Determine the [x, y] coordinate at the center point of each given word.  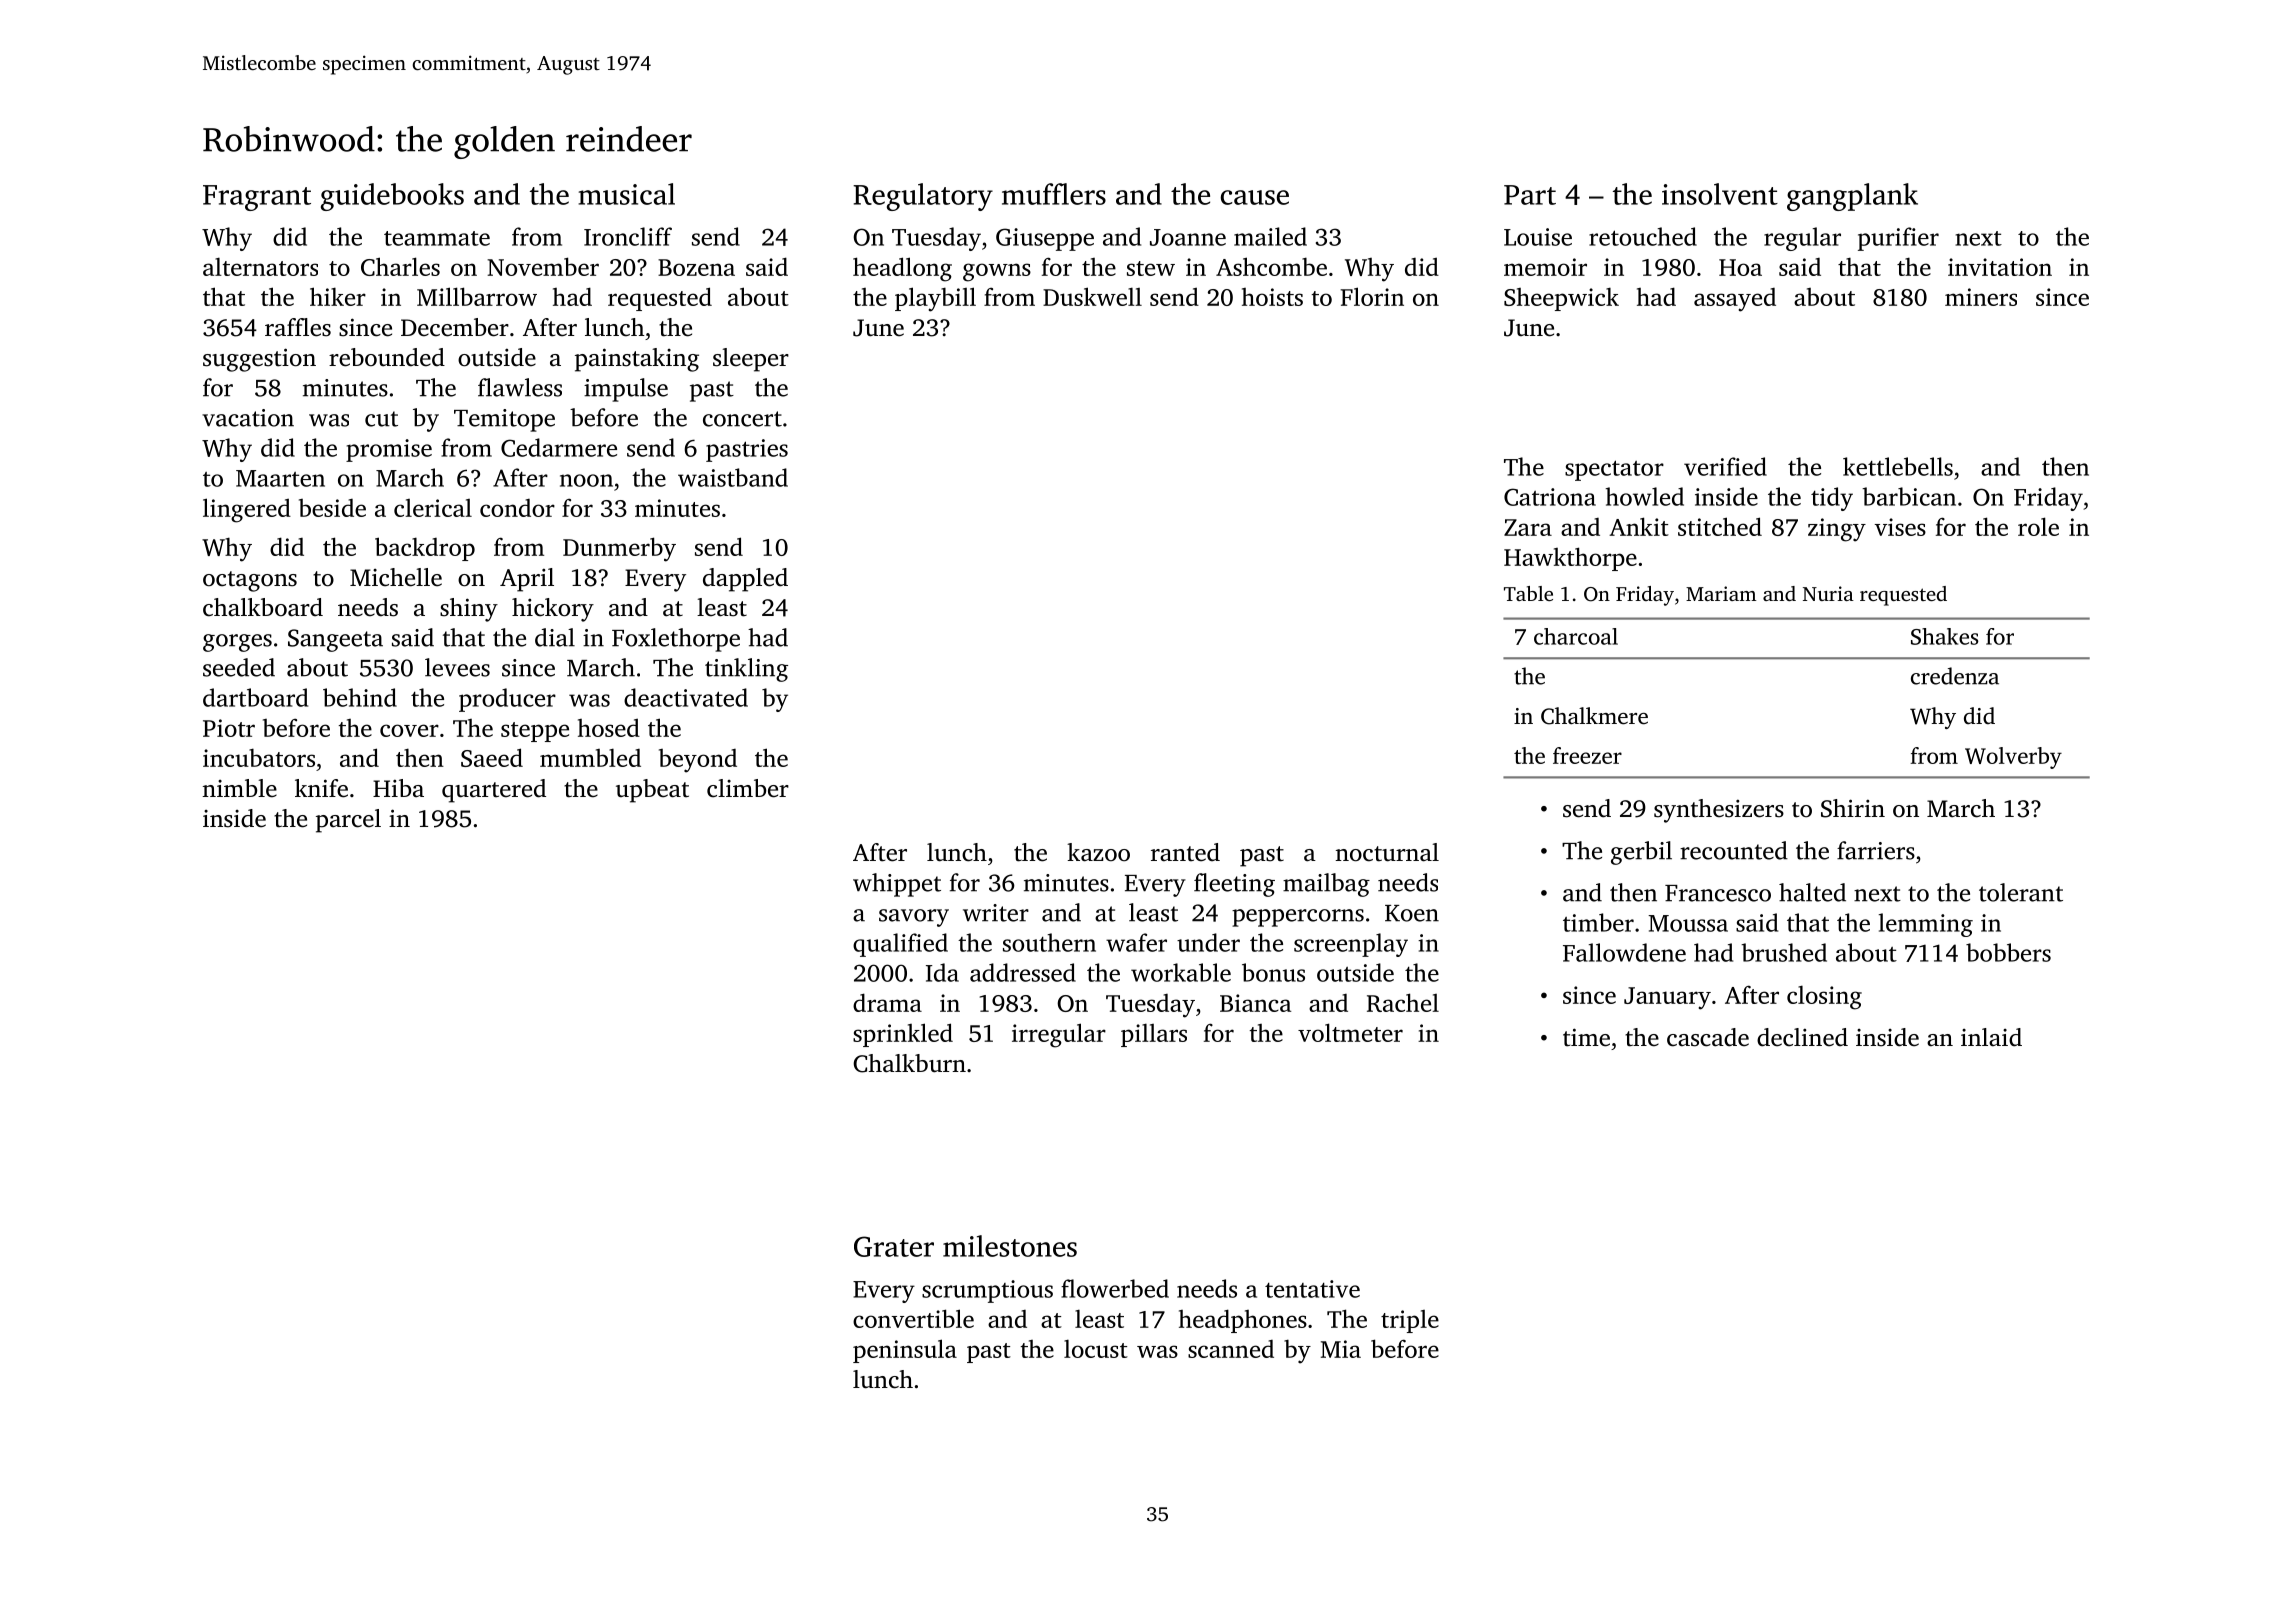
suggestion [259, 360]
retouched [1643, 236]
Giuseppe [1045, 239]
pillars [1154, 1035]
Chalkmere [1594, 716]
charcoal [1576, 636]
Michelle [396, 577]
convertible [913, 1318]
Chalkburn [909, 1063]
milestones [1010, 1246]
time [1586, 1037]
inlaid [1991, 1037]
